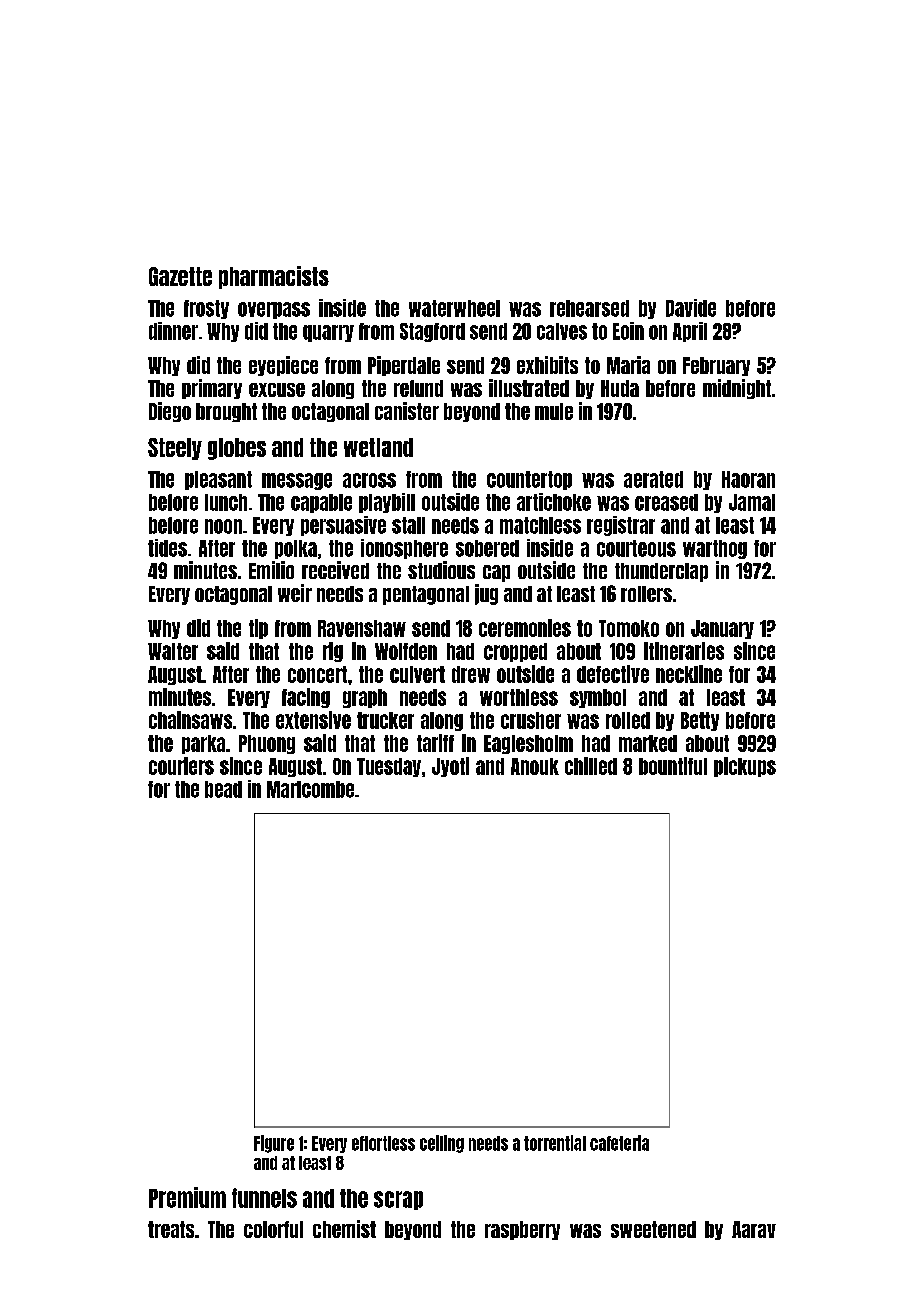  I want to click on cropped, so click(515, 652).
